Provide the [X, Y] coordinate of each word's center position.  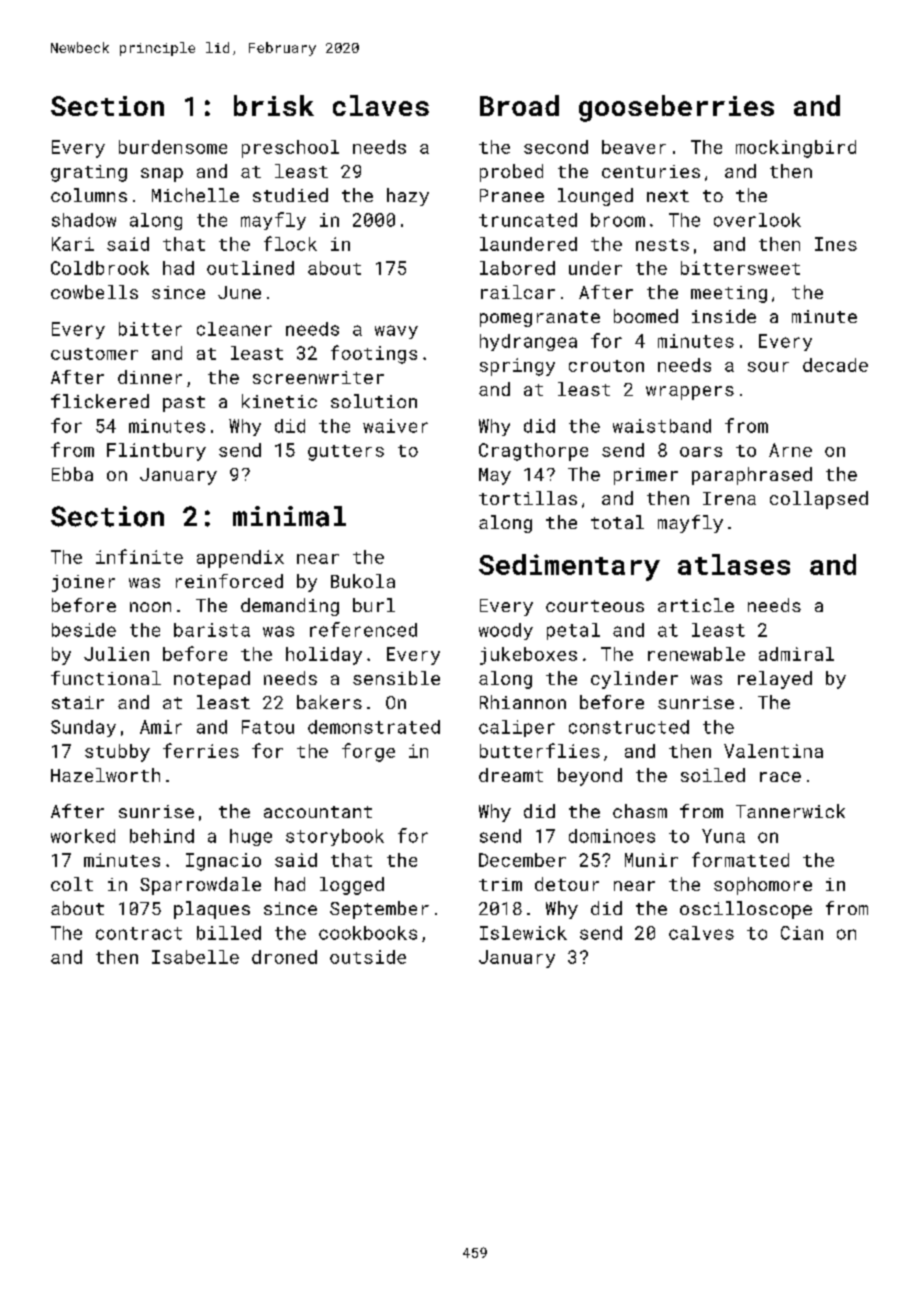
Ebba [72, 474]
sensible [396, 678]
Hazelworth [105, 775]
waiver [395, 426]
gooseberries [676, 108]
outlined [250, 268]
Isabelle [195, 957]
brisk [274, 105]
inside [724, 316]
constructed [629, 727]
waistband [662, 426]
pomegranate [540, 319]
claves [381, 105]
